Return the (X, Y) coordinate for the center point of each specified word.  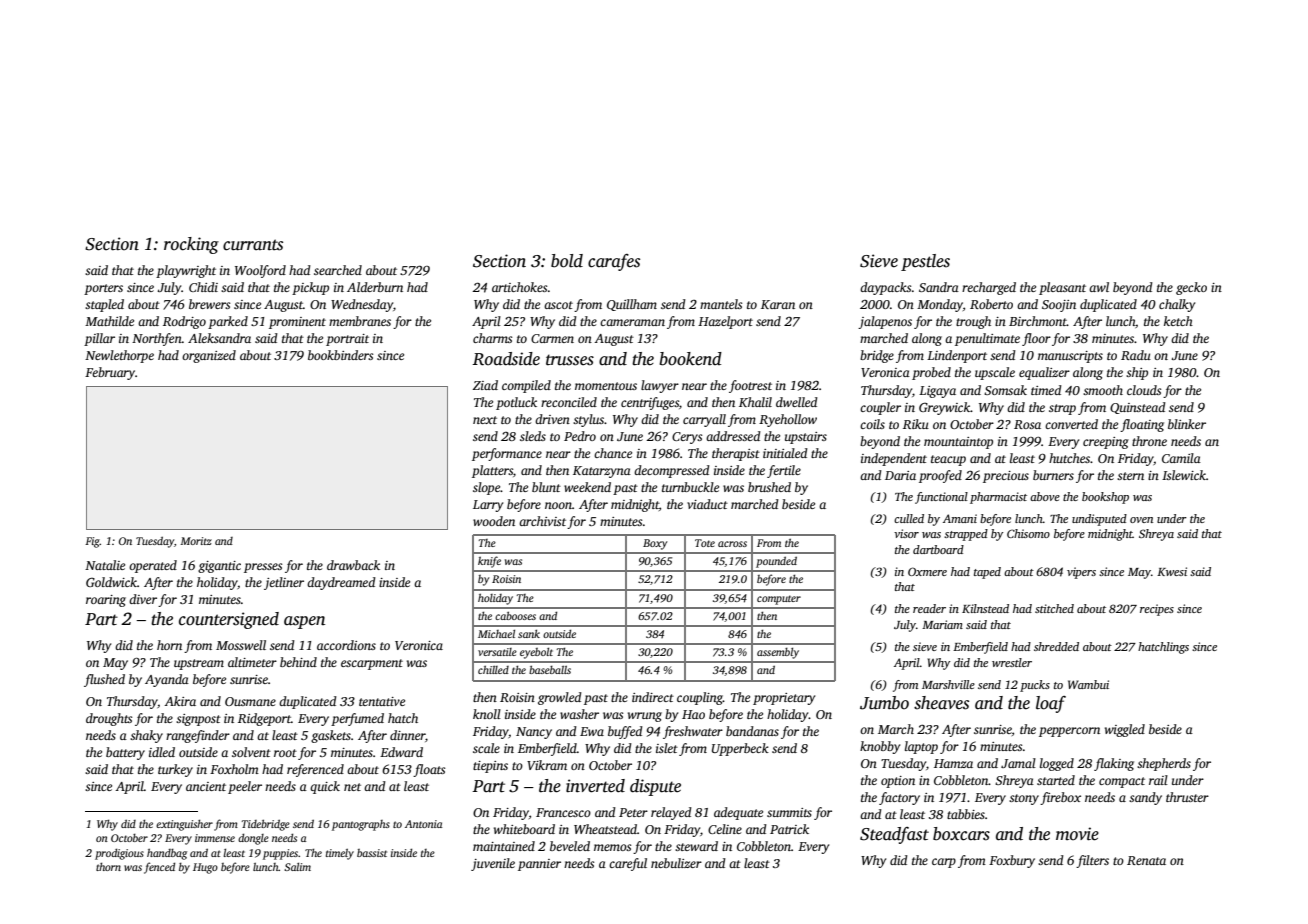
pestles (925, 262)
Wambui (1088, 684)
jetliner (284, 583)
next (485, 420)
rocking (191, 245)
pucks (1035, 686)
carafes (614, 262)
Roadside (506, 359)
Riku (916, 424)
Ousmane (250, 701)
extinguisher (184, 825)
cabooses (515, 615)
